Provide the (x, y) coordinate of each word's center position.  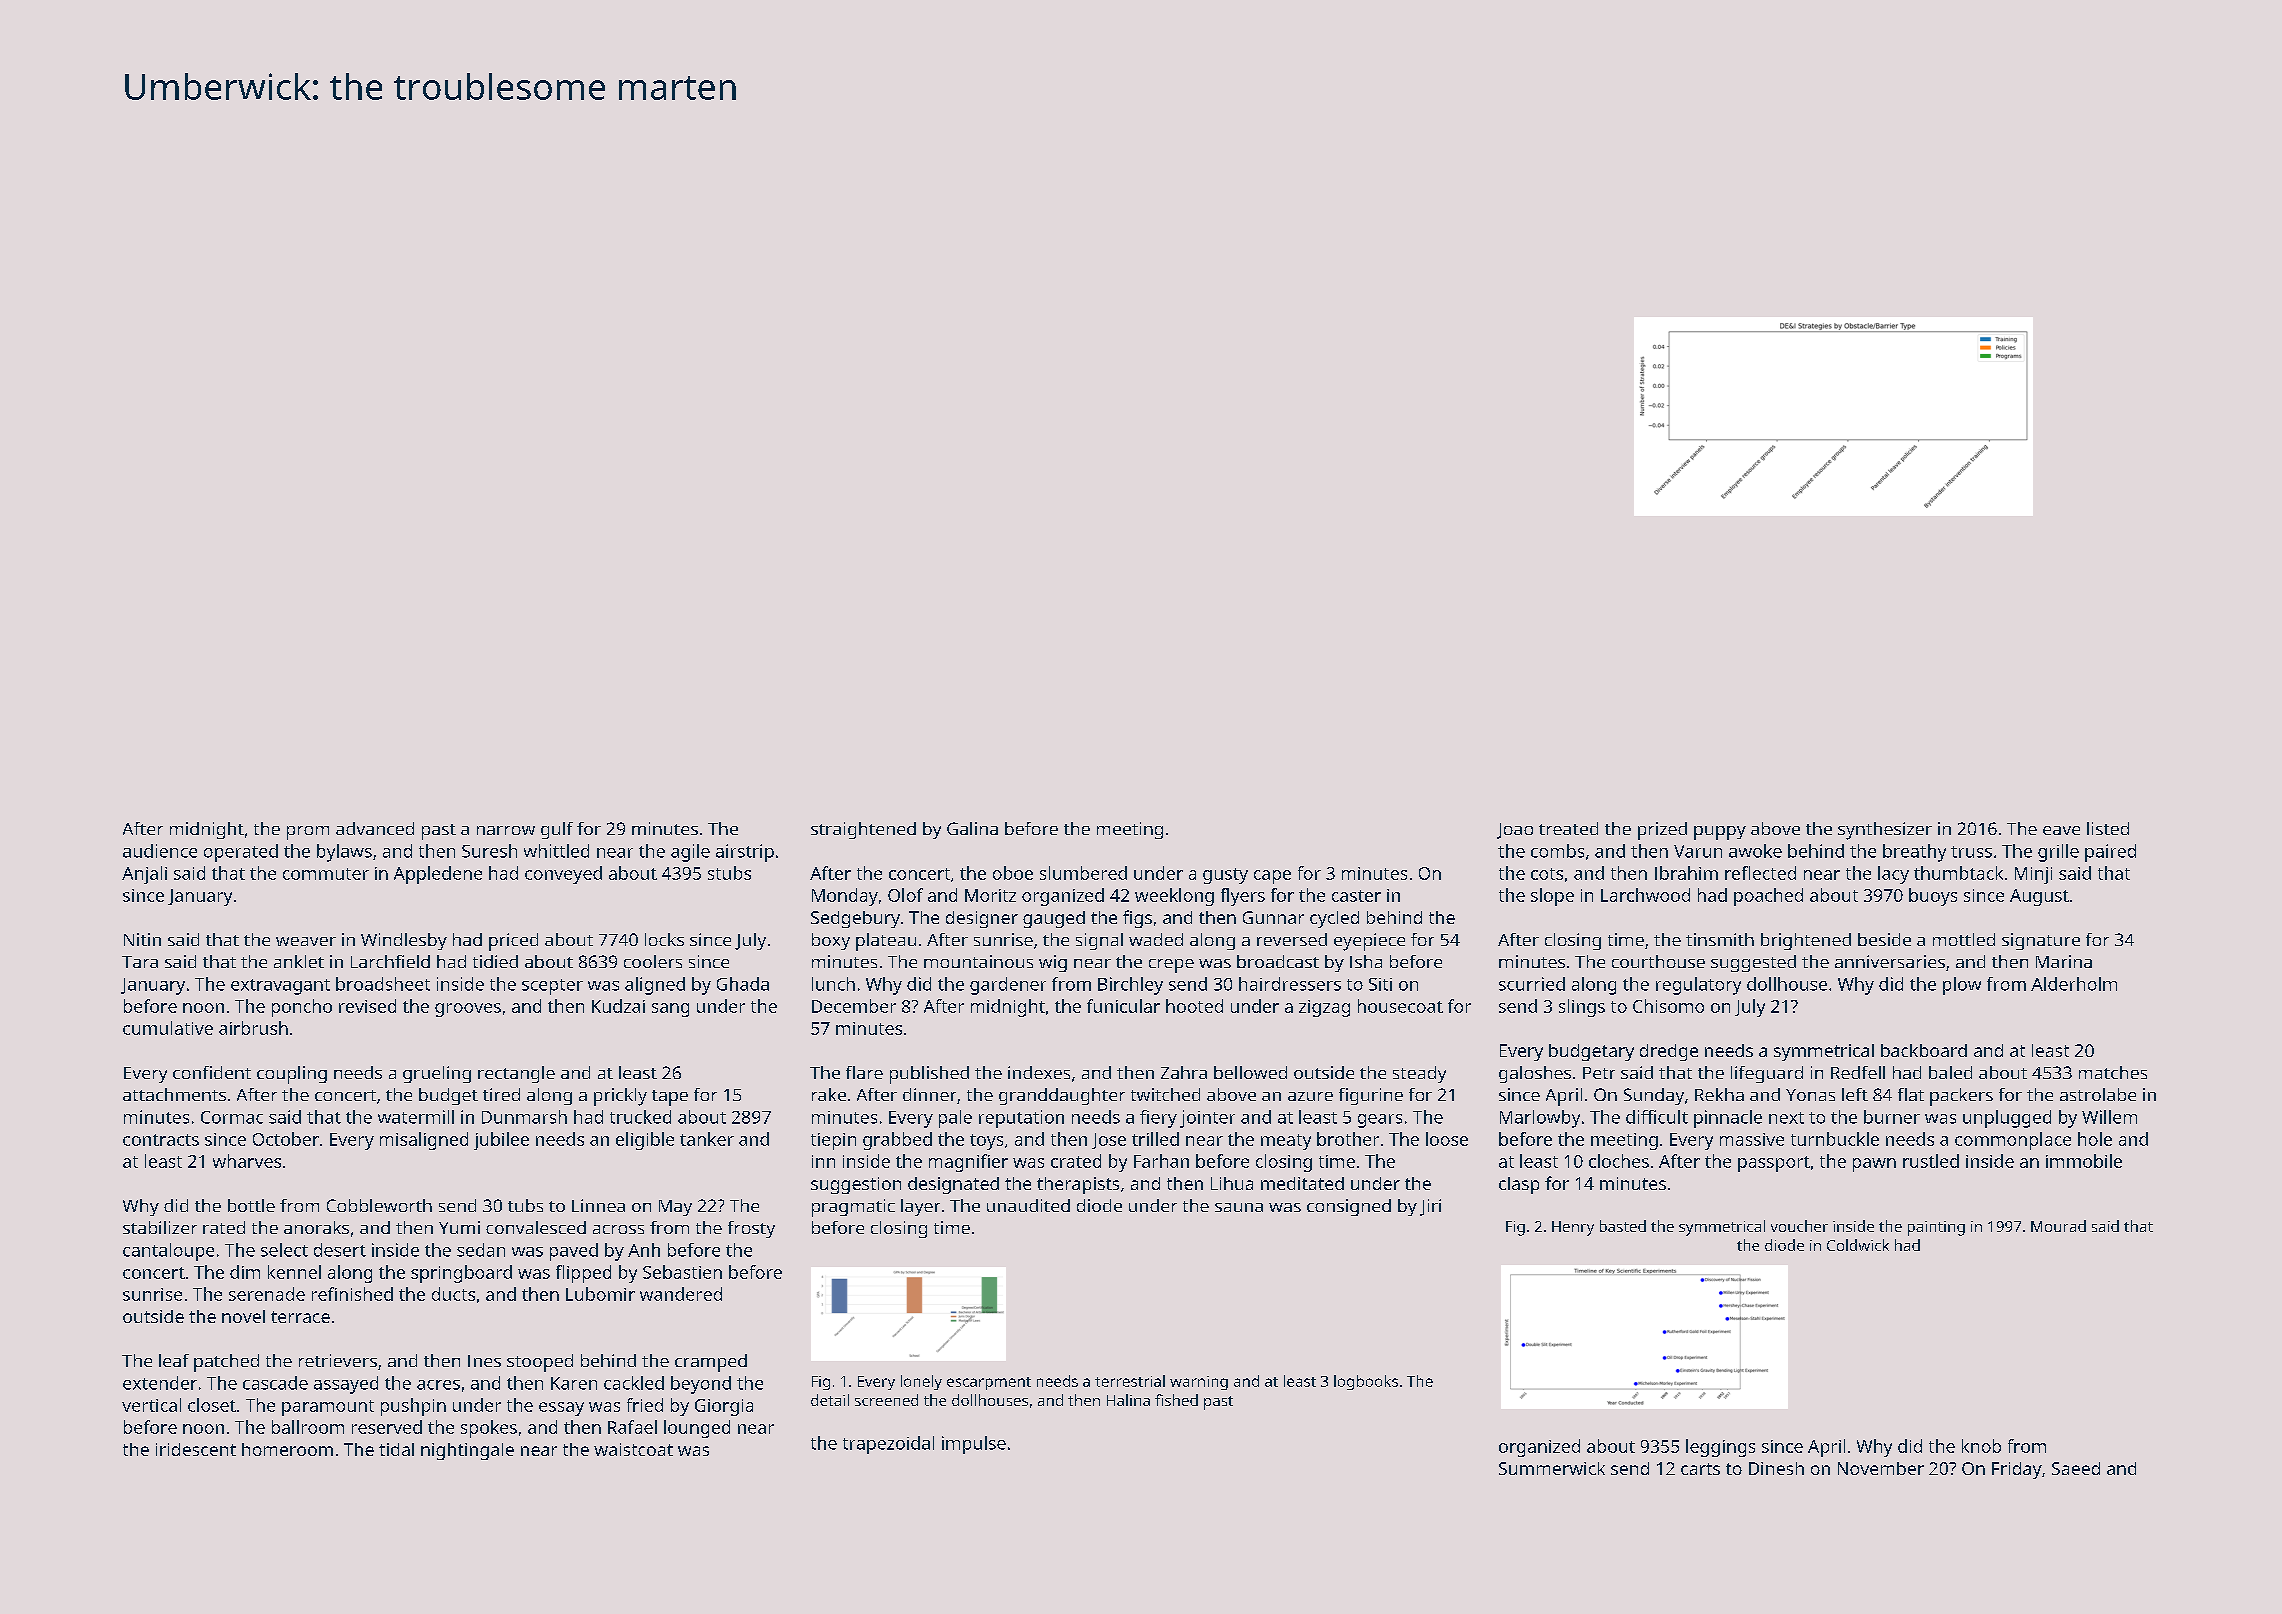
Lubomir (600, 1294)
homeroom (287, 1449)
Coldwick (1858, 1245)
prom (308, 833)
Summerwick (1552, 1468)
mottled (1964, 939)
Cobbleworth (379, 1205)
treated (1568, 828)
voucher (1799, 1226)
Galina (972, 828)
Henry (1573, 1228)
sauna (1239, 1207)
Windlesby (404, 941)
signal (1099, 941)
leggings (1720, 1448)
